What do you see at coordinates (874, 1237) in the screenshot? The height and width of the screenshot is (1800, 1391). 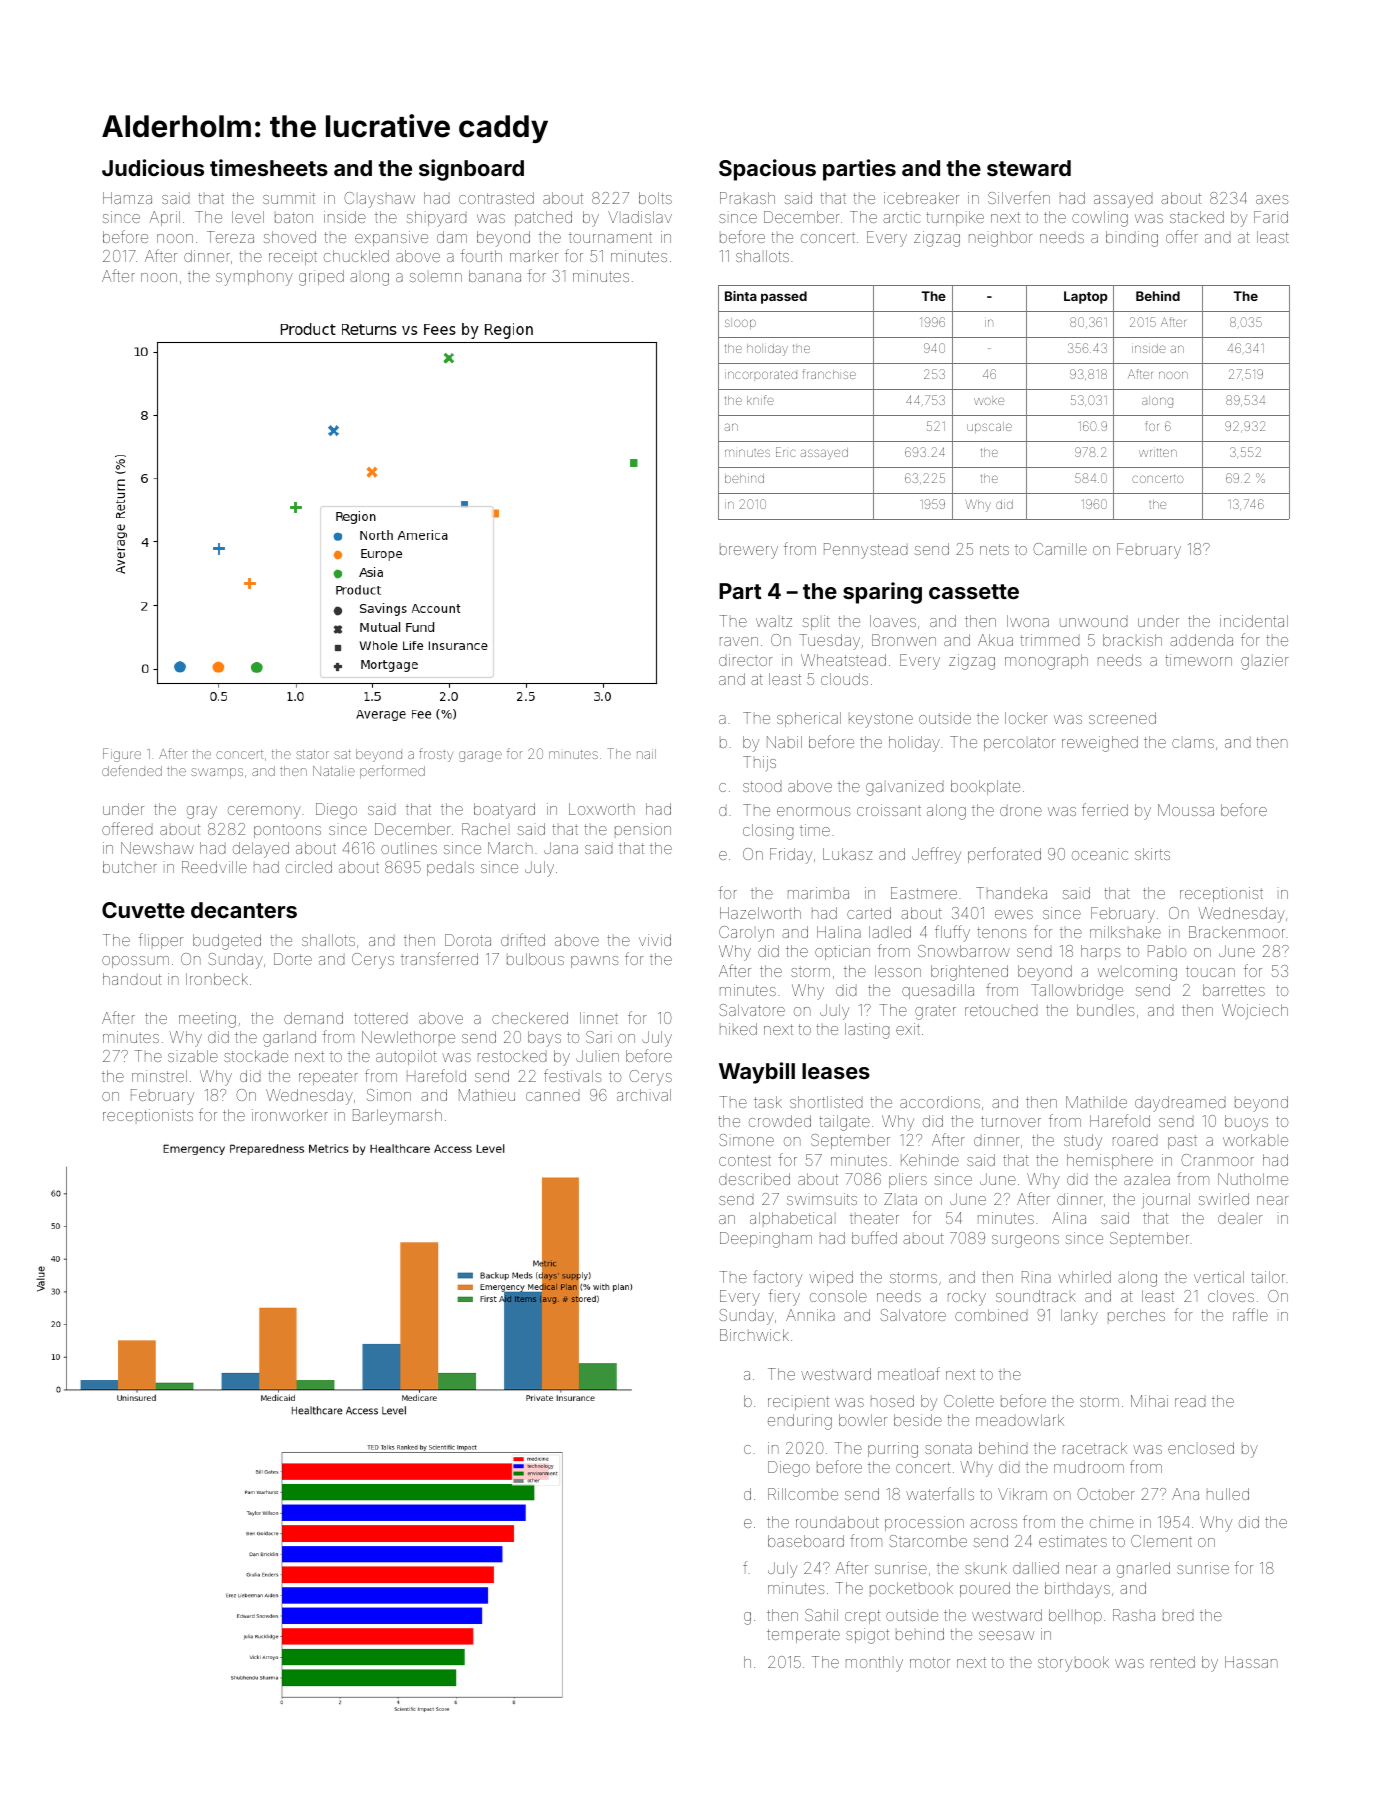 I see `buffed` at bounding box center [874, 1237].
